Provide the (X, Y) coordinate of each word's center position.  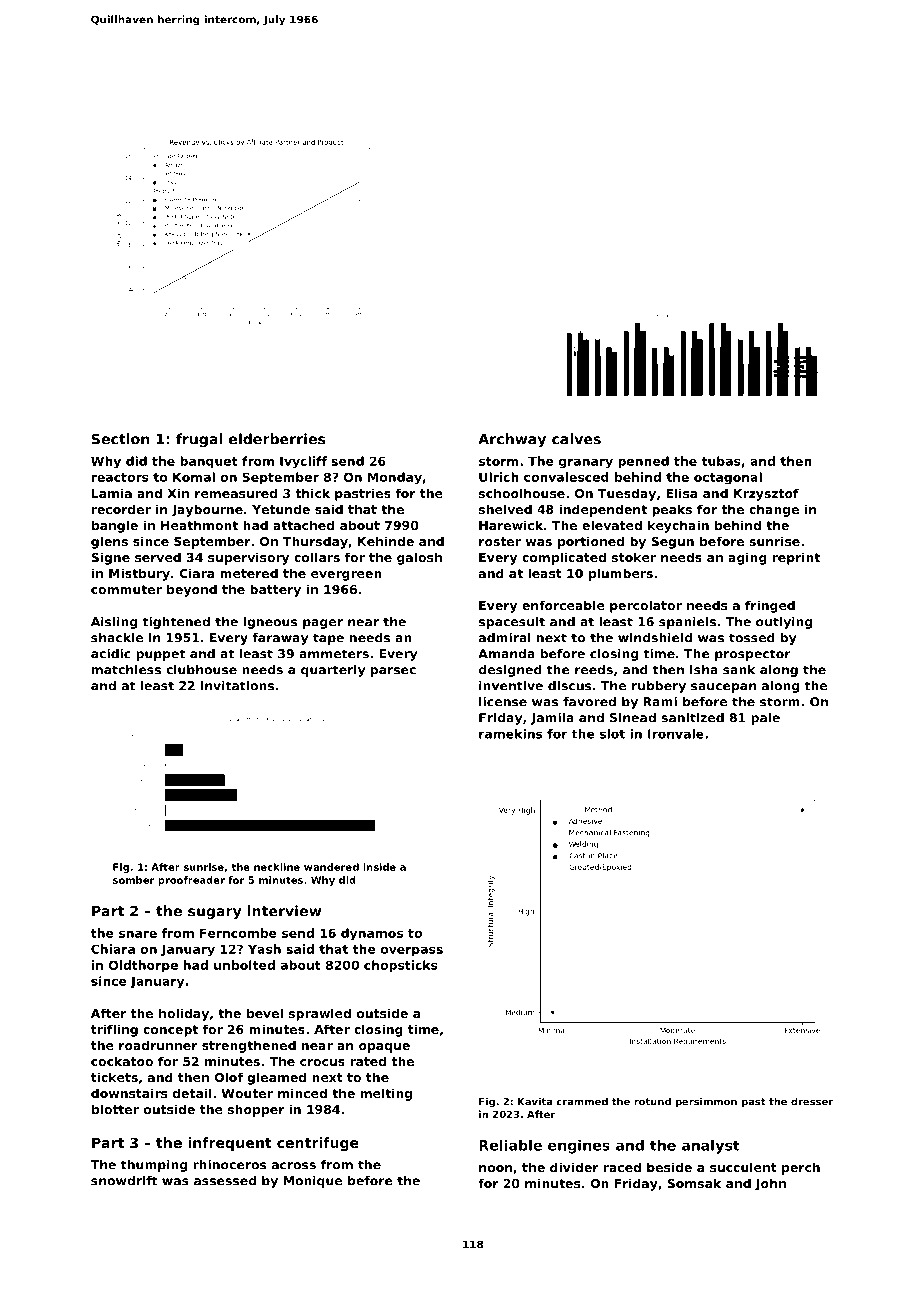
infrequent (230, 1144)
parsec (393, 672)
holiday (184, 1014)
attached (303, 525)
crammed (582, 1101)
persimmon (706, 1102)
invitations (237, 686)
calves (576, 439)
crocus (322, 1062)
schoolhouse (522, 493)
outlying (784, 623)
